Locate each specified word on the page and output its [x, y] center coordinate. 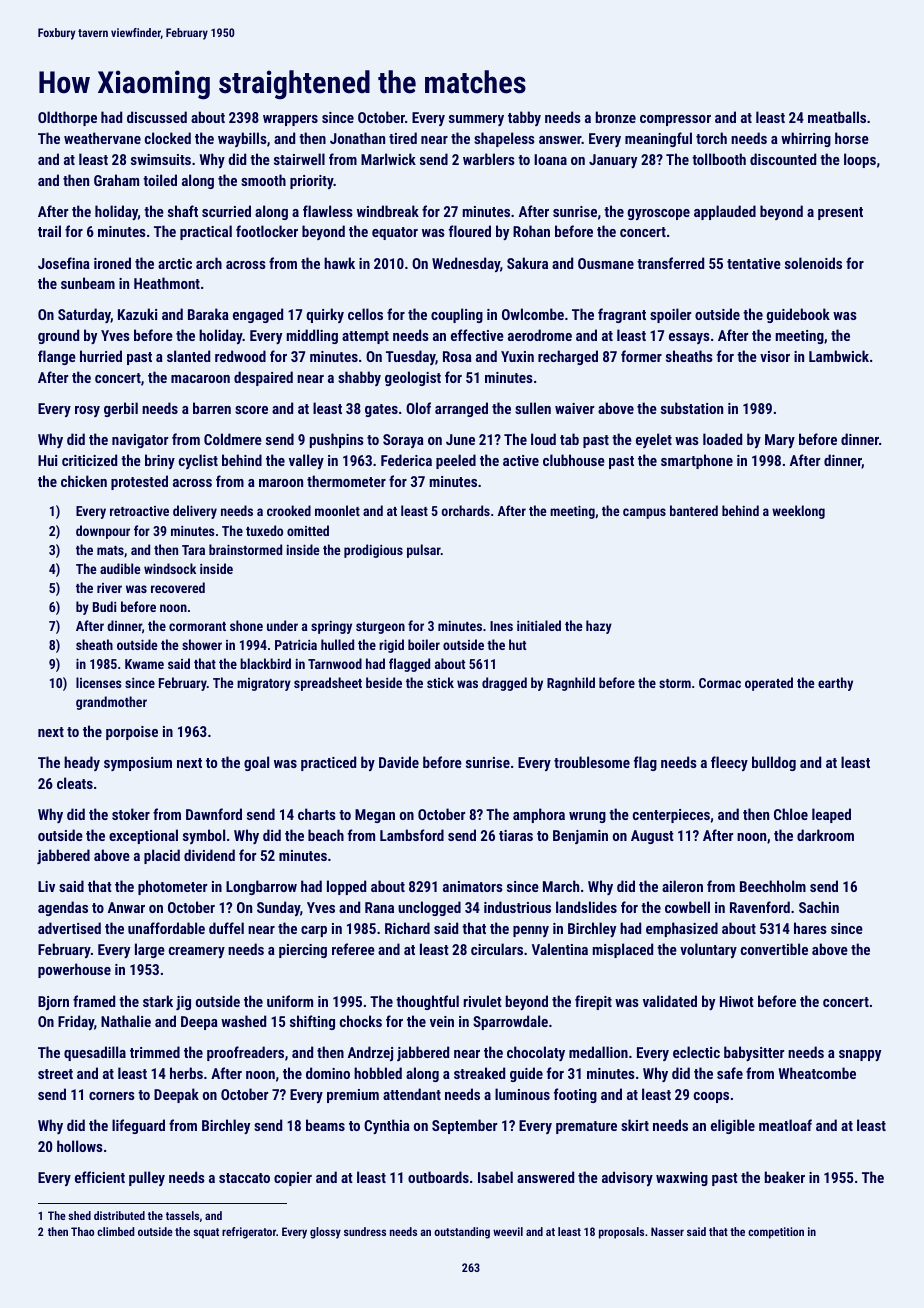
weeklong [798, 512]
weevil [508, 1231]
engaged [258, 315]
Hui [47, 460]
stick [440, 682]
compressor [675, 120]
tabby [524, 118]
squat [206, 1233]
